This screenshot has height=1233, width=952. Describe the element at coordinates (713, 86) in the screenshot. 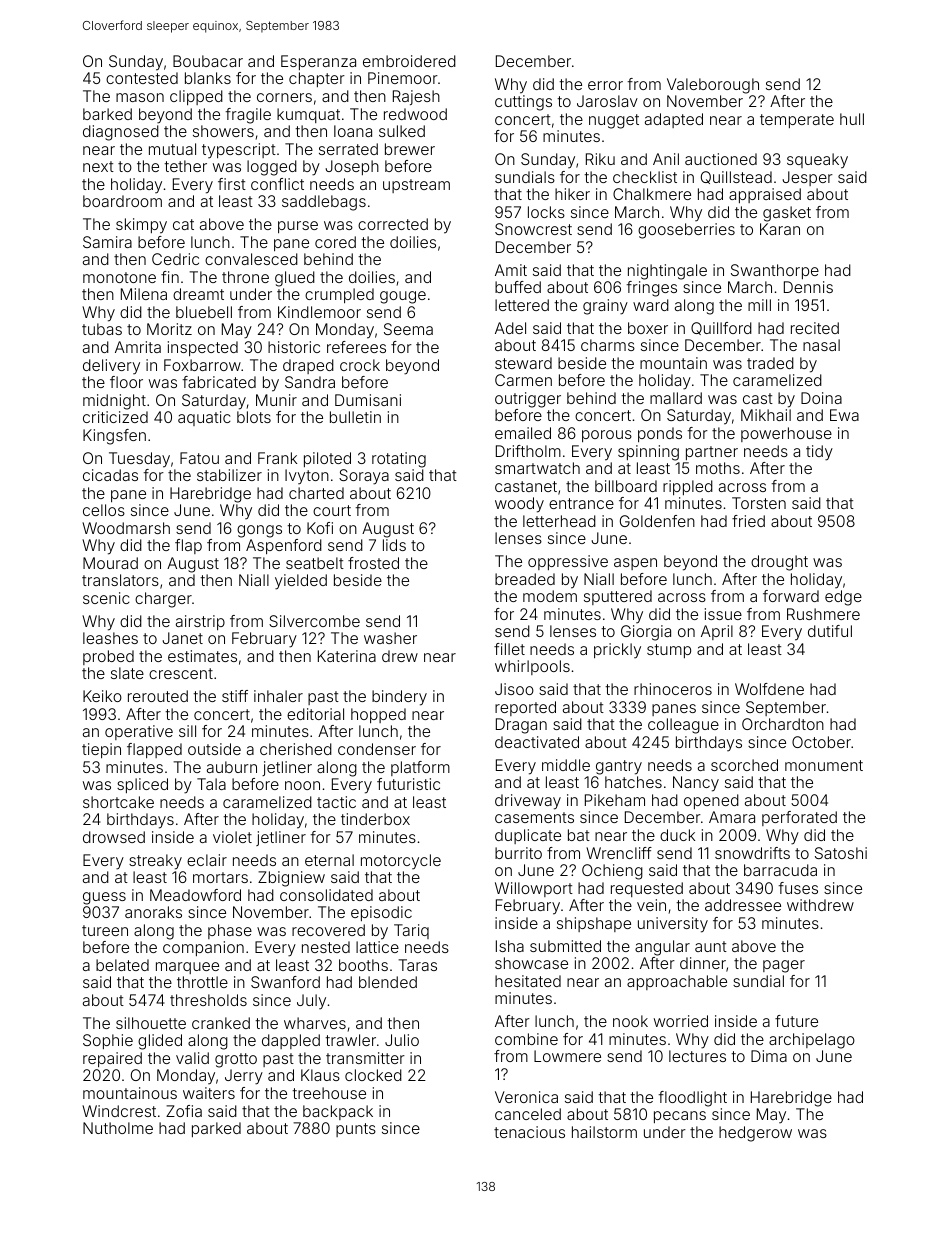

I see `Valeborough` at that location.
